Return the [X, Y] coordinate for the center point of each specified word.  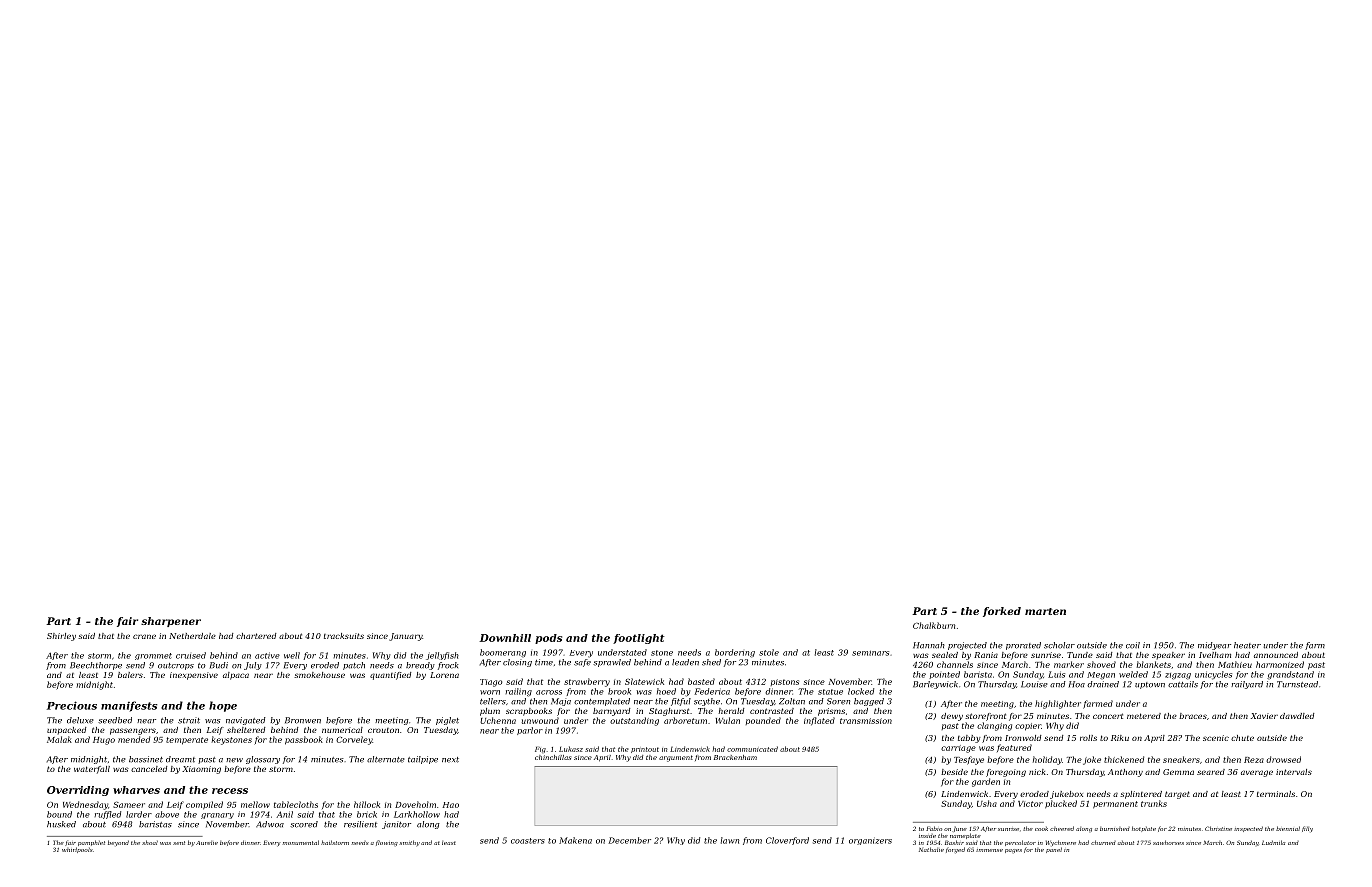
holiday [1047, 760]
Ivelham [1215, 655]
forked [1002, 612]
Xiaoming [201, 770]
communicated [752, 749]
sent [179, 843]
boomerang [503, 653]
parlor [530, 731]
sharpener [171, 622]
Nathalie [931, 849]
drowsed [1283, 759]
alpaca [236, 676]
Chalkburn [934, 625]
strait [189, 720]
